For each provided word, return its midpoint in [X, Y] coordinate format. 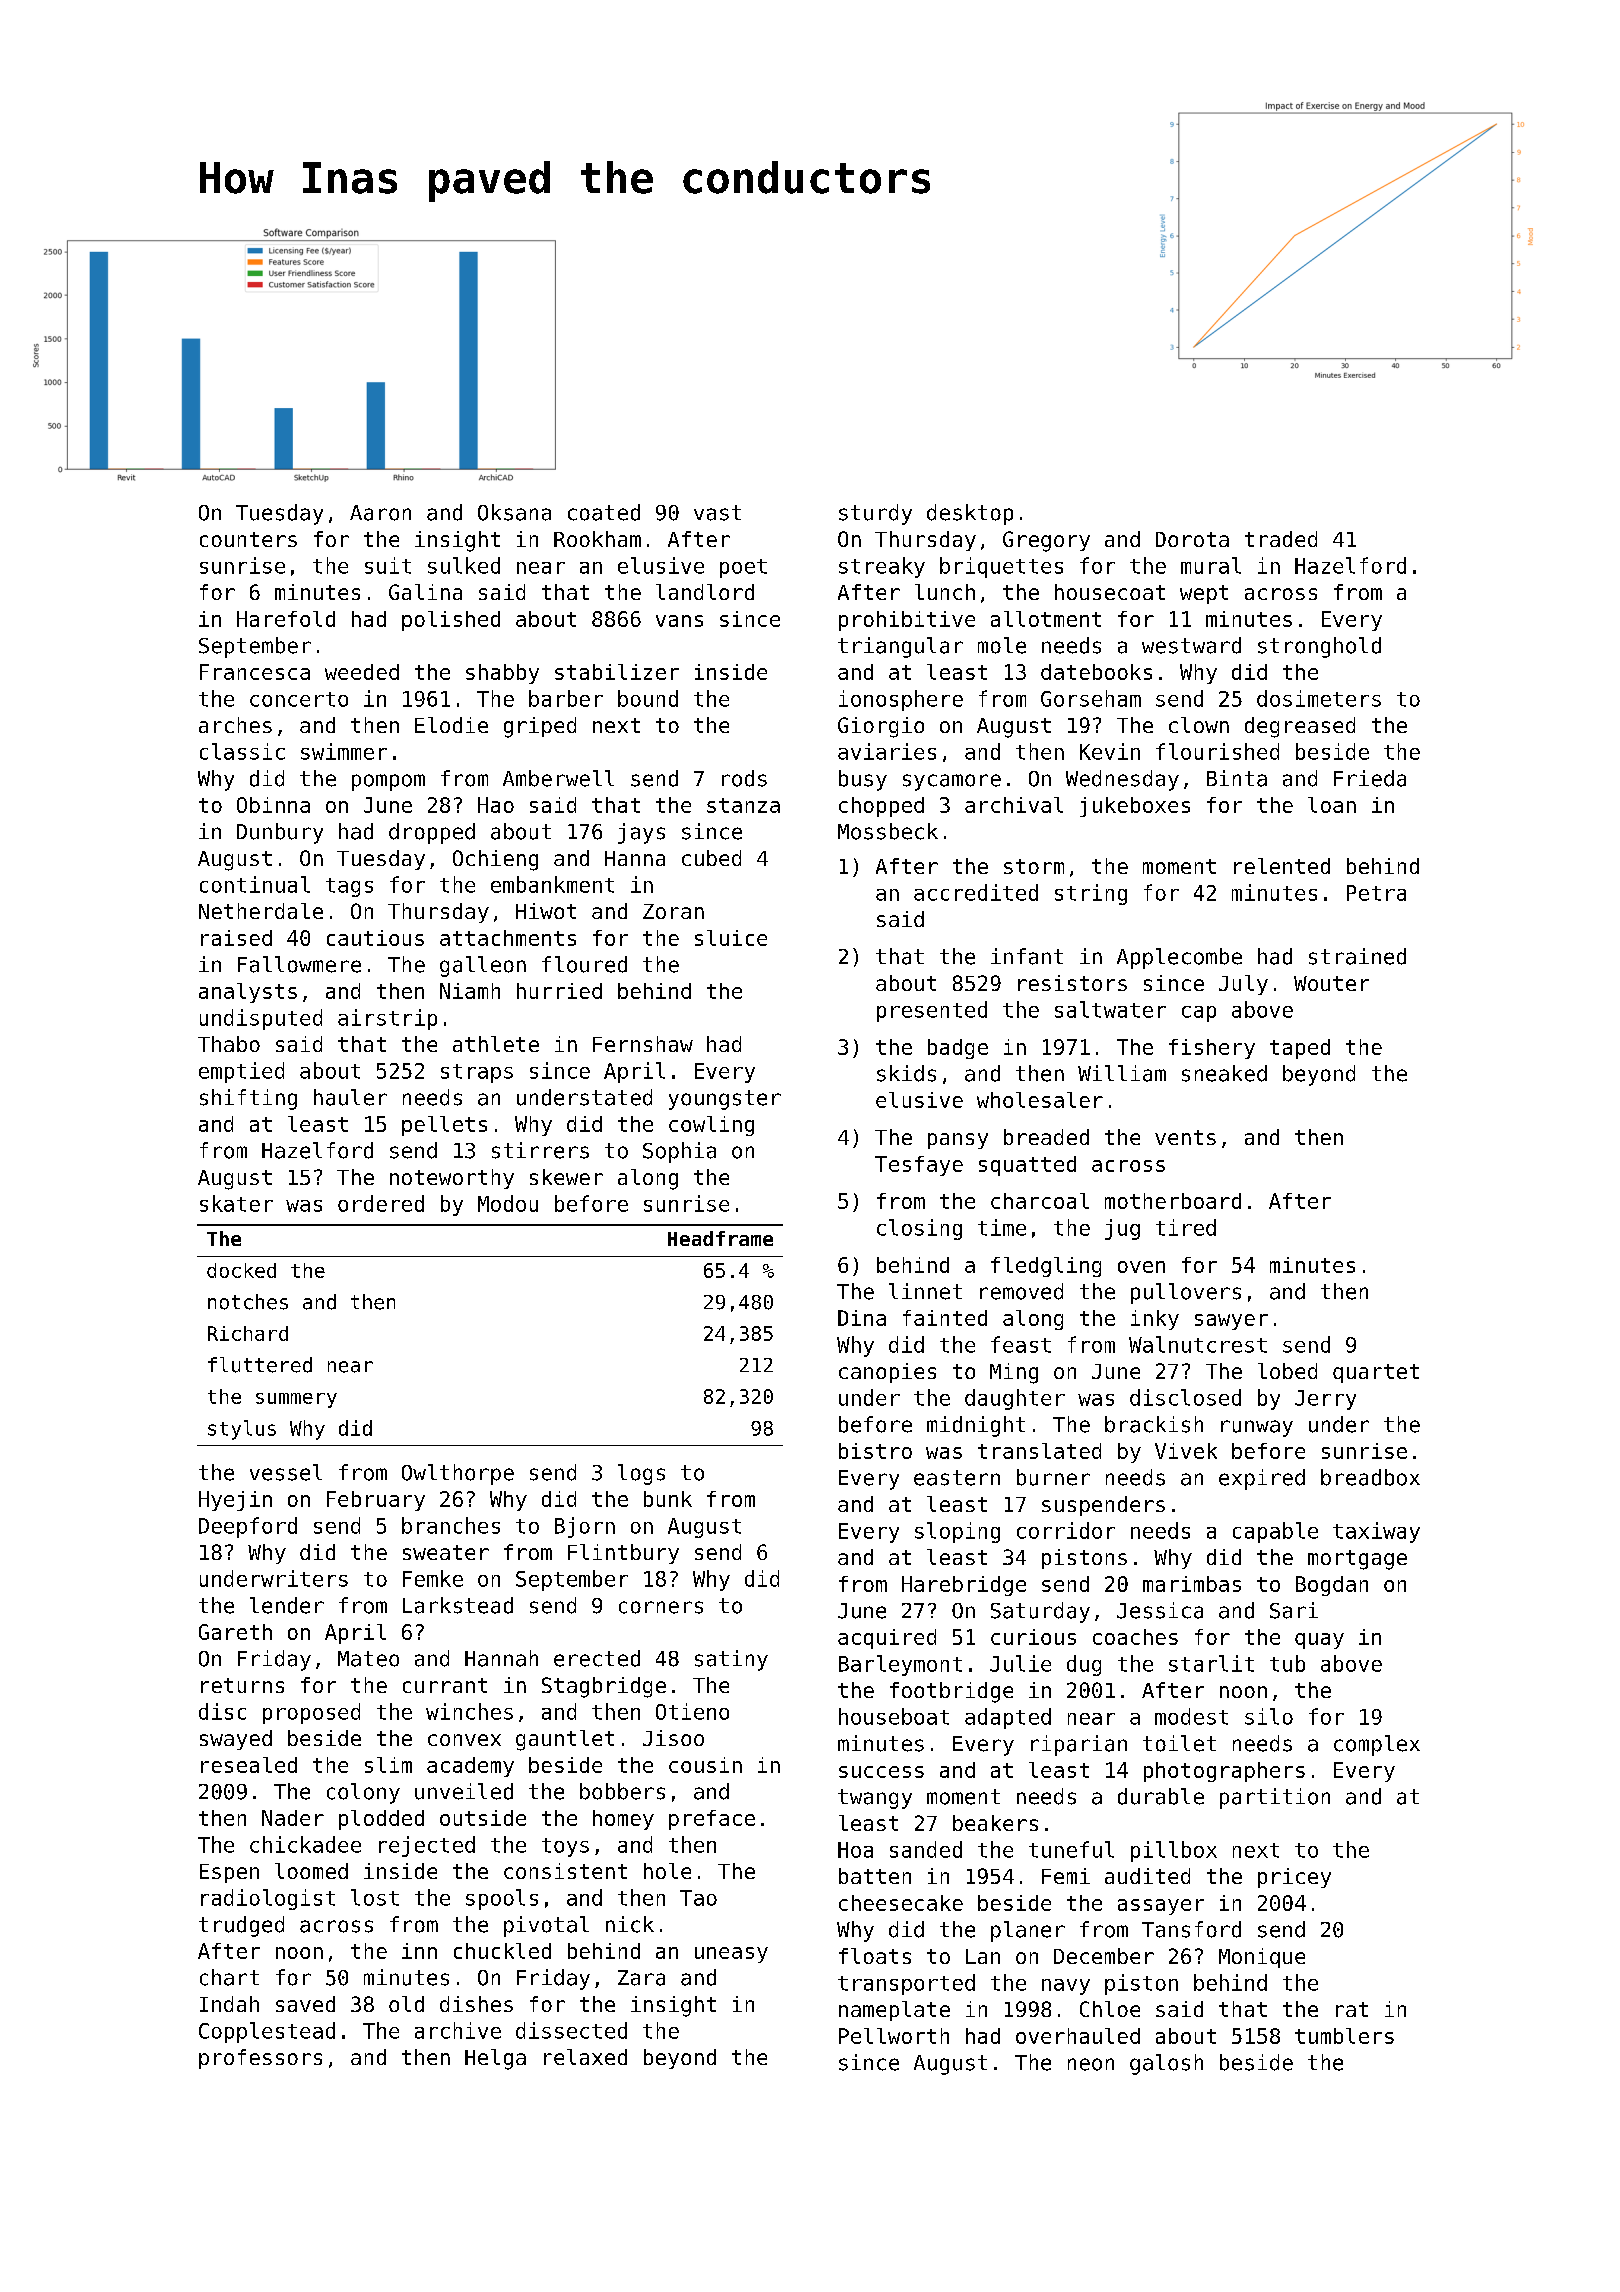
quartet [1376, 1373]
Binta [1237, 778]
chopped [881, 807]
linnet [925, 1291]
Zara [641, 1978]
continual [255, 884]
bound [648, 698]
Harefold [286, 619]
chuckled [502, 1951]
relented [1282, 866]
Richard [248, 1333]
